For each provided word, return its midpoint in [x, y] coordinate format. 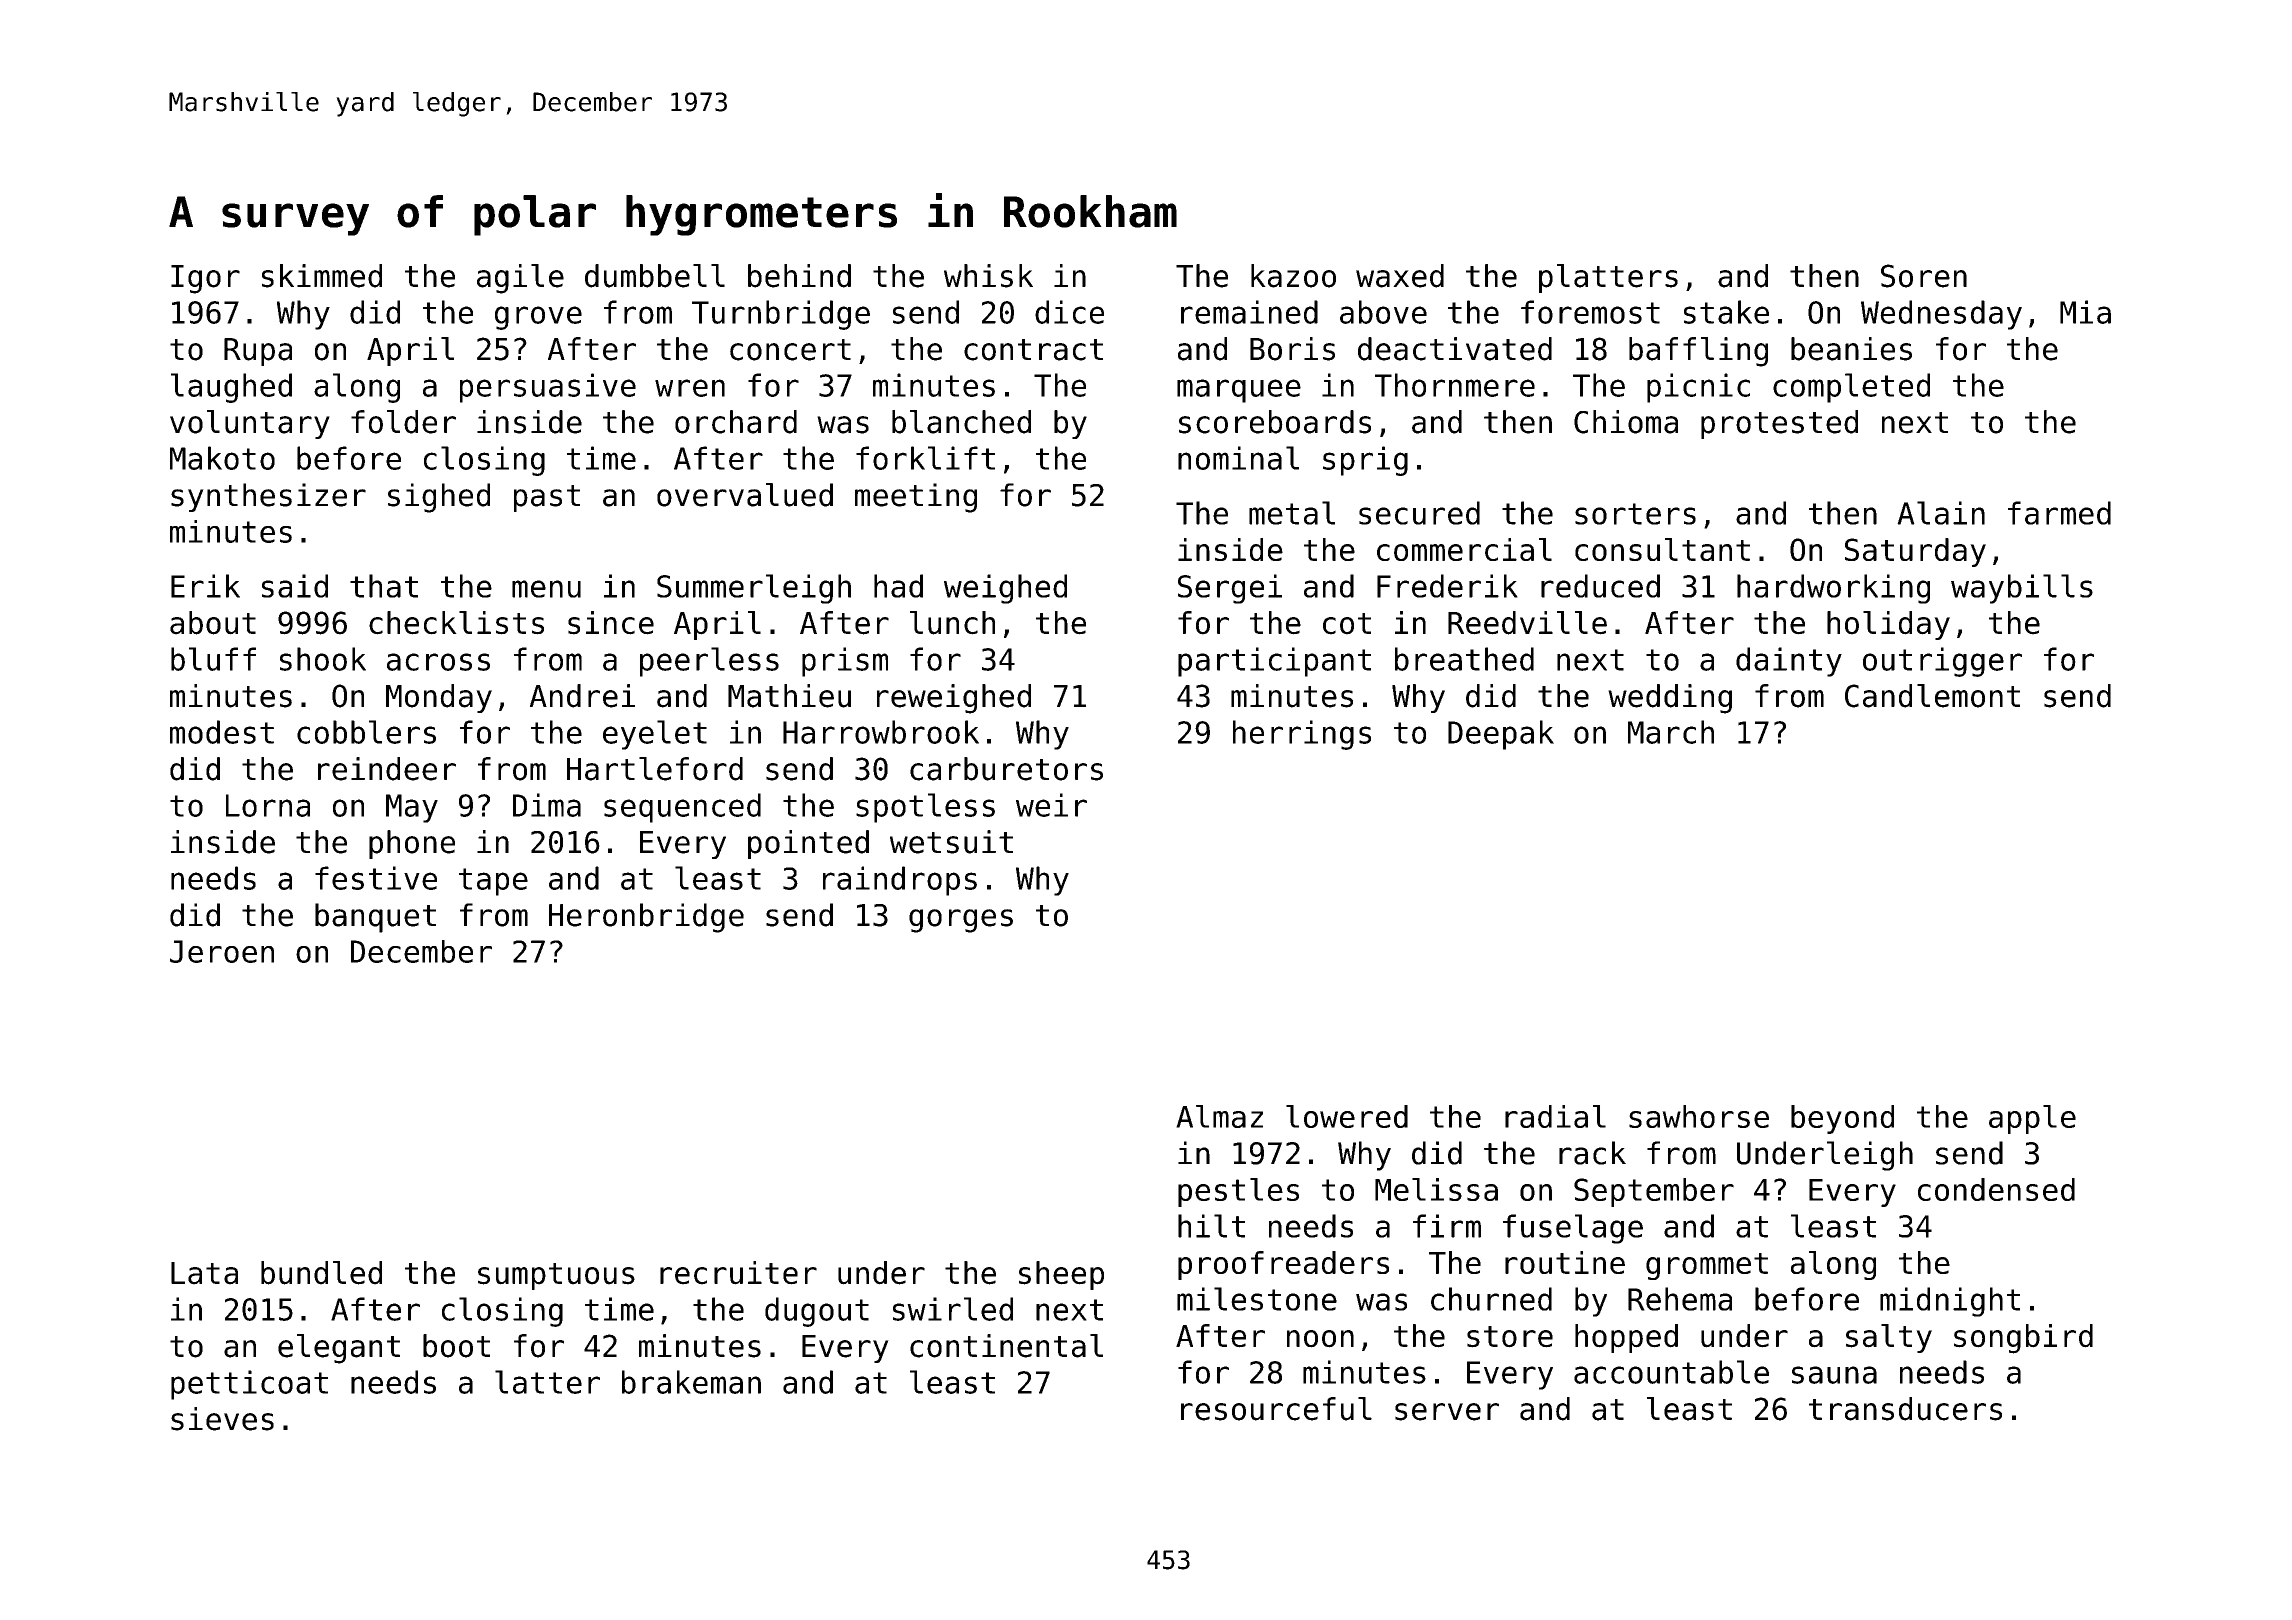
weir [1051, 805]
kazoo [1293, 276]
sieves [222, 1419]
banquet [375, 918]
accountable [1671, 1372]
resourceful [1276, 1409]
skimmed [322, 276]
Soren [1924, 276]
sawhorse [1699, 1116]
